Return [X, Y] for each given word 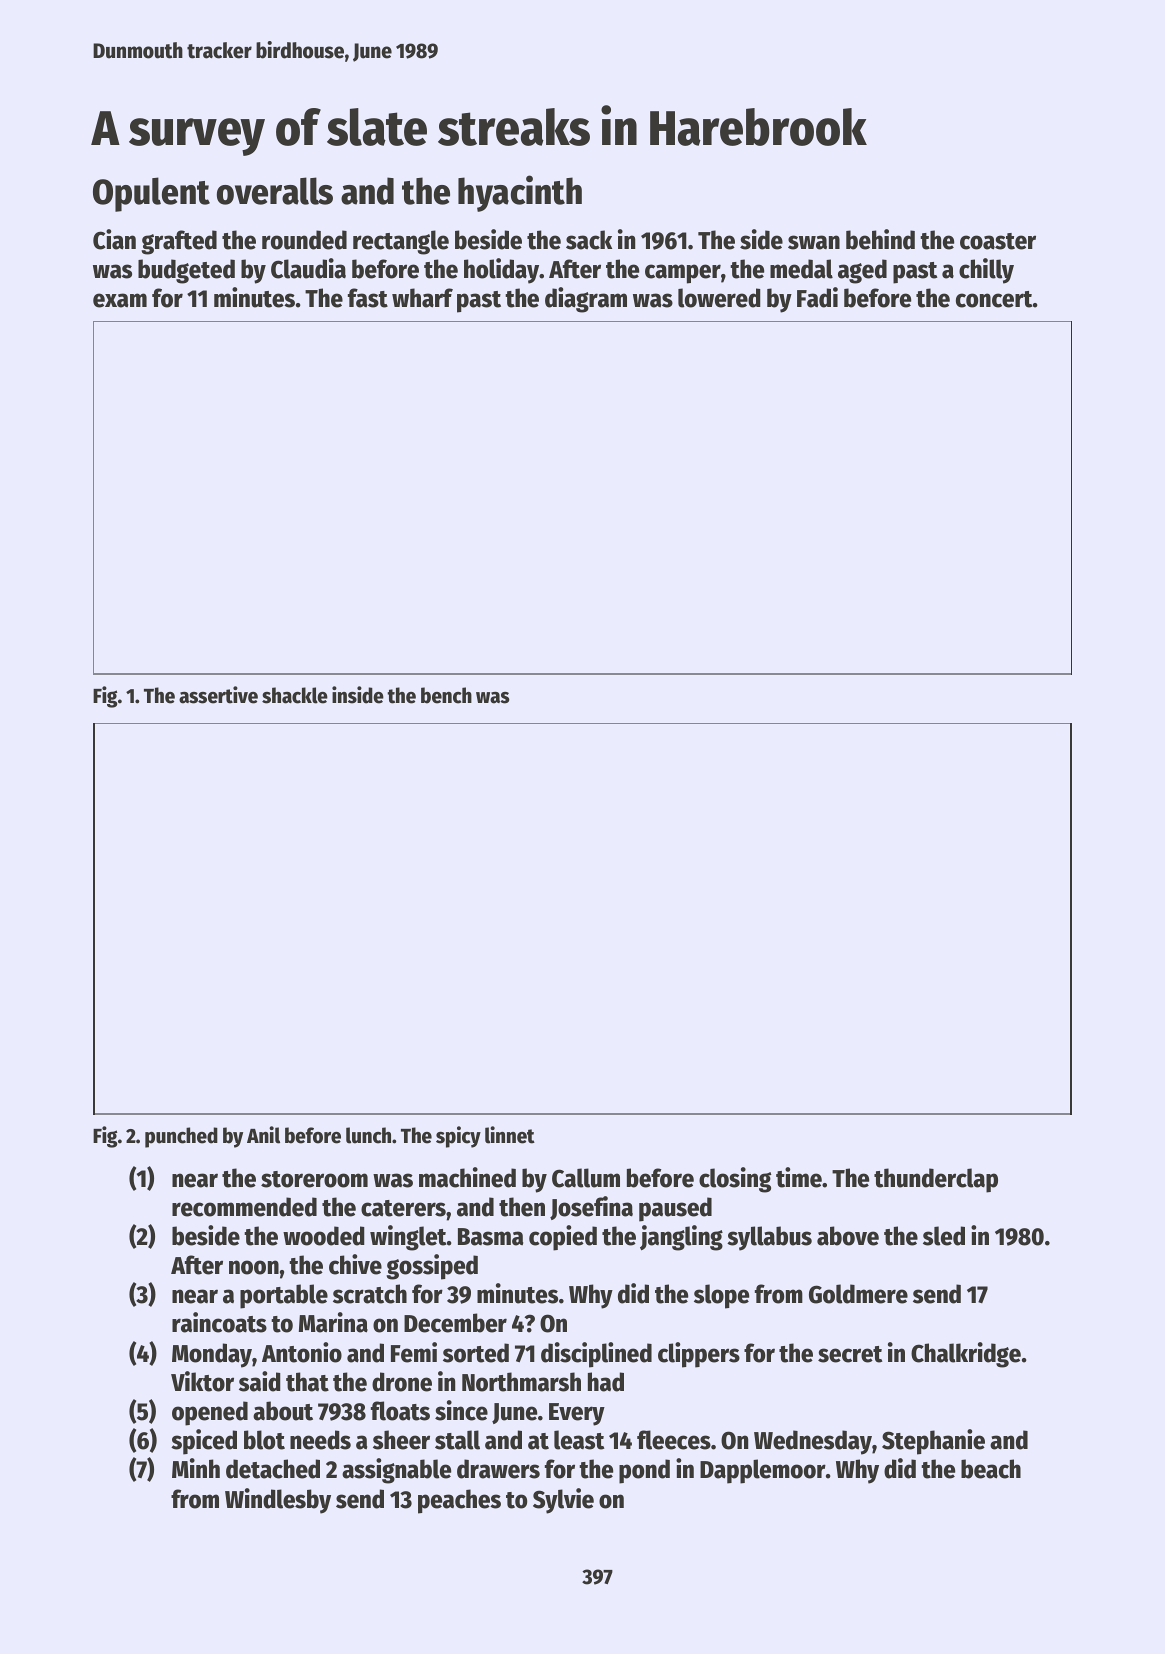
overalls [275, 191]
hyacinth [520, 193]
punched [181, 1137]
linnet [510, 1135]
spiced [204, 1442]
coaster [998, 241]
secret [850, 1354]
